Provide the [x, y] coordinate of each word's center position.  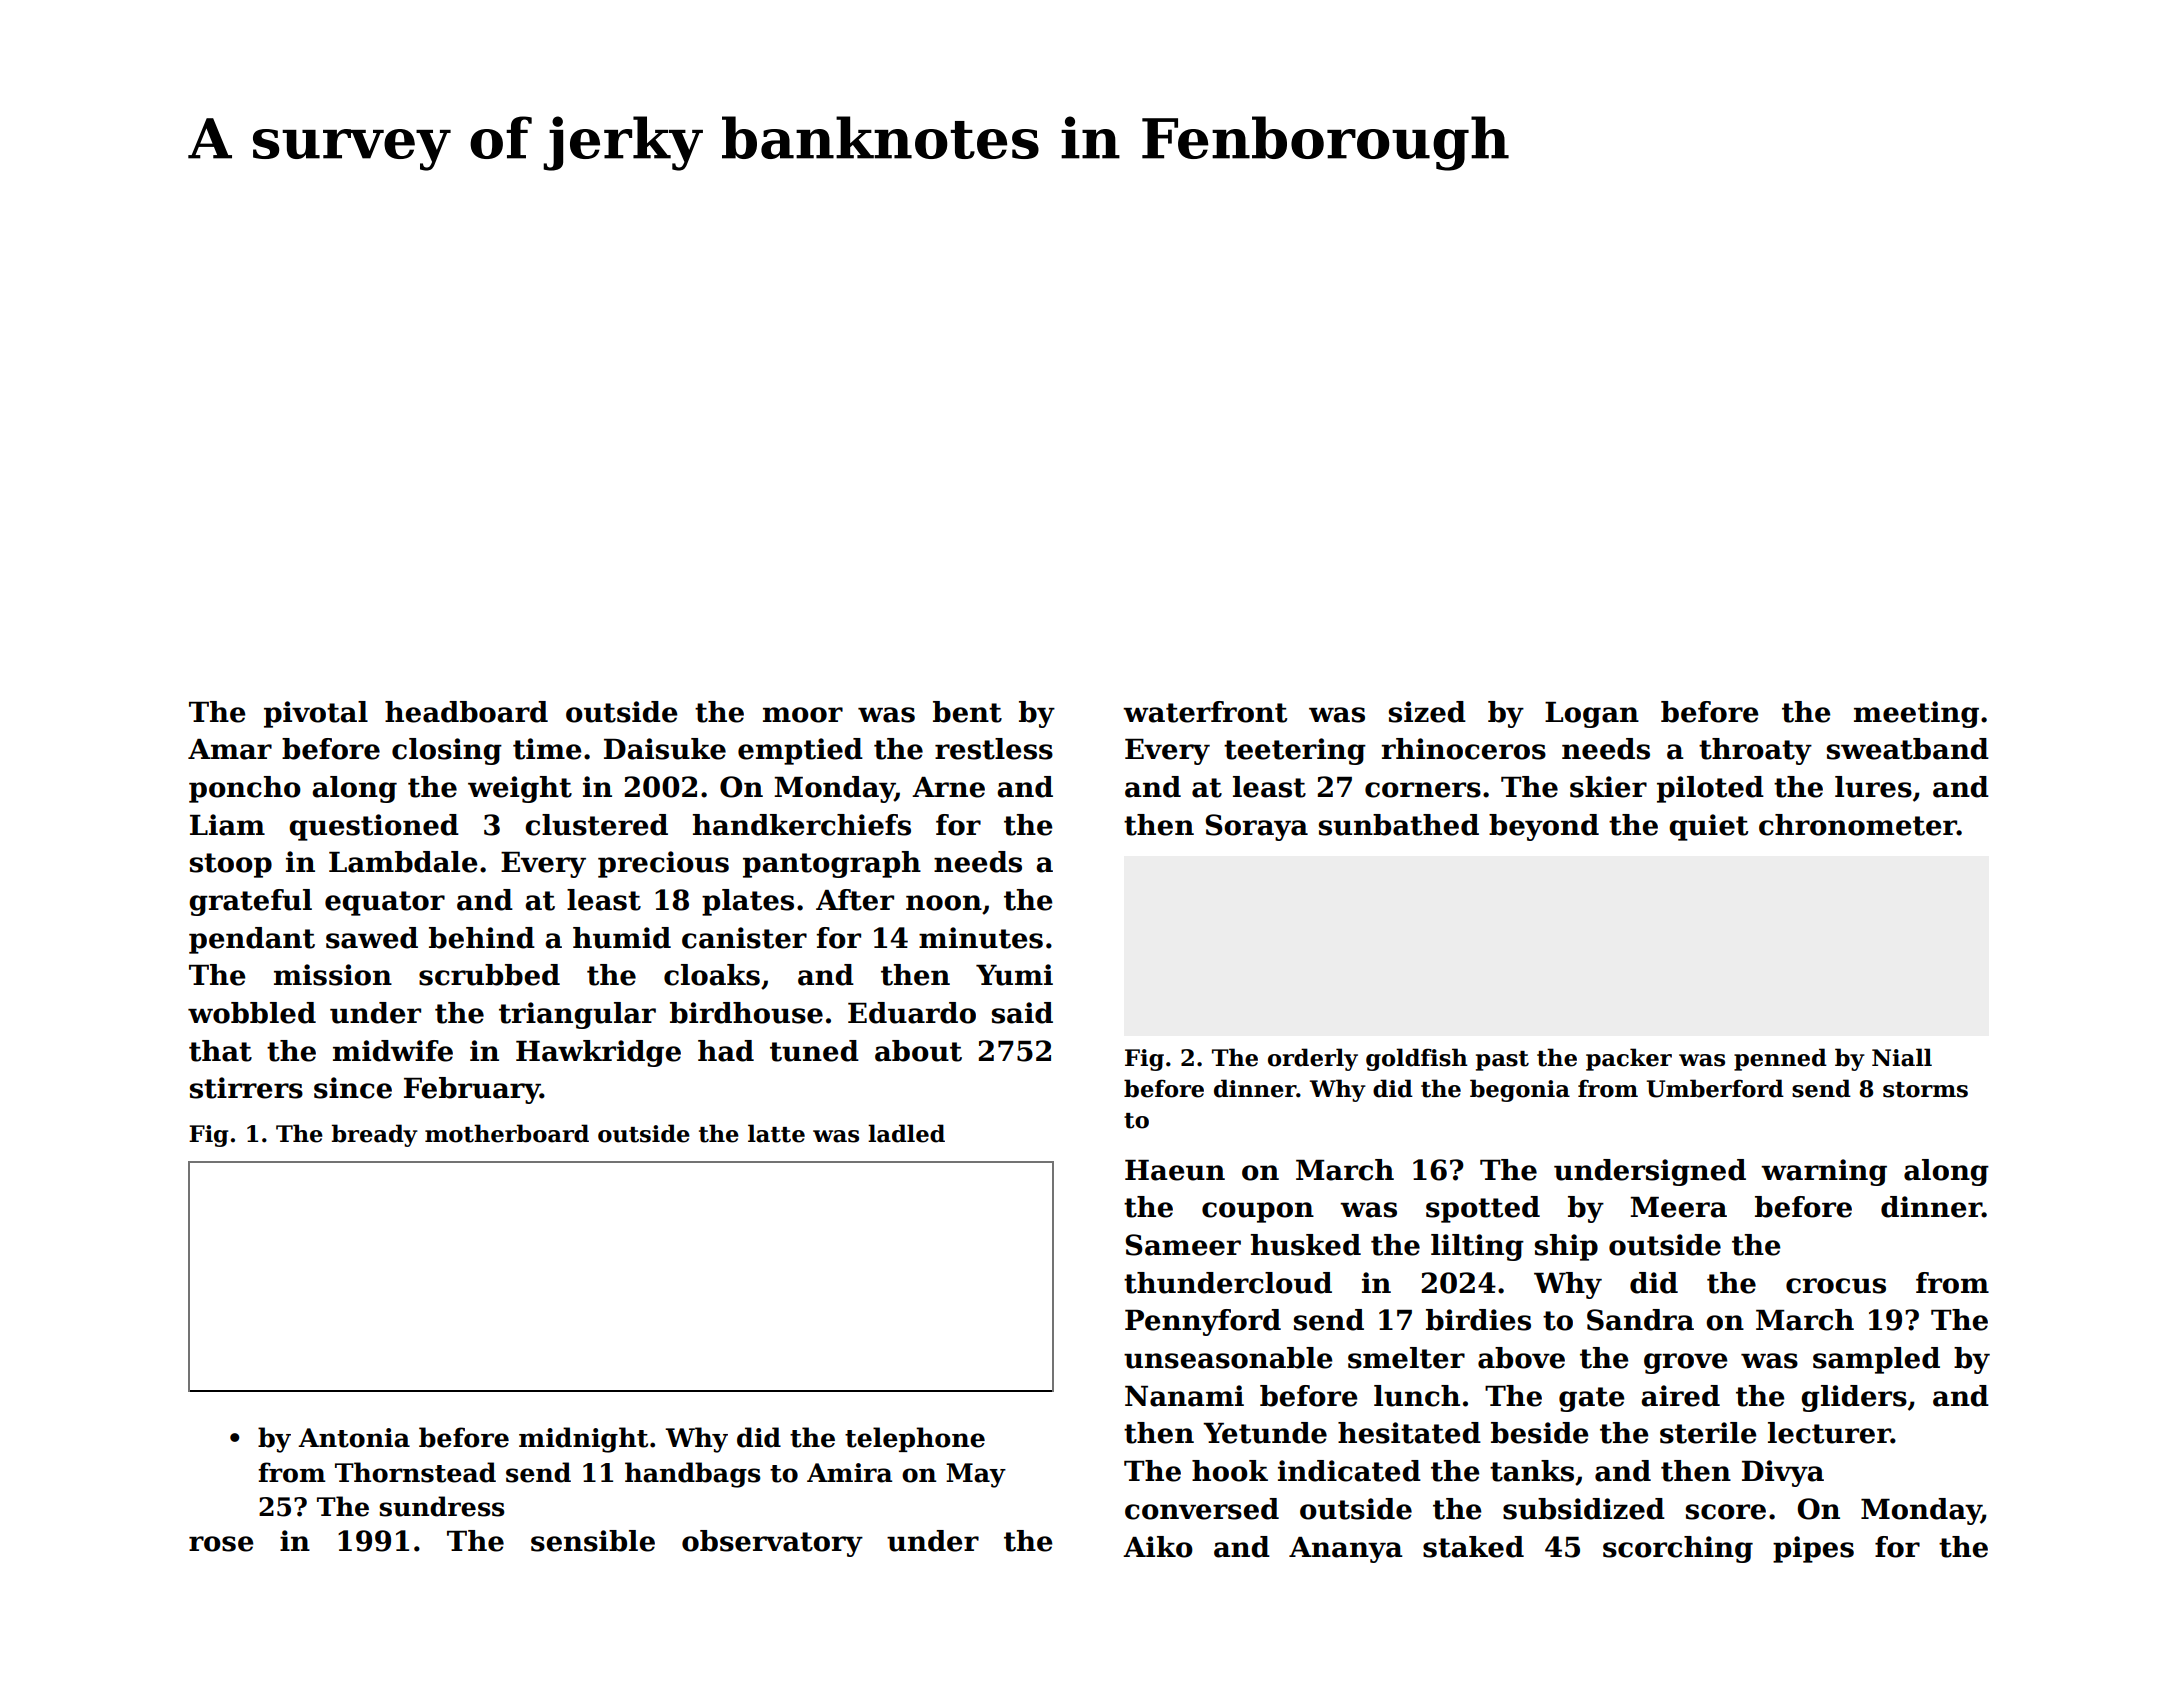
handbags [693, 1475]
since [353, 1088]
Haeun [1175, 1170]
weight [520, 789]
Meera [1678, 1207]
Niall [1902, 1057]
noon [944, 903]
